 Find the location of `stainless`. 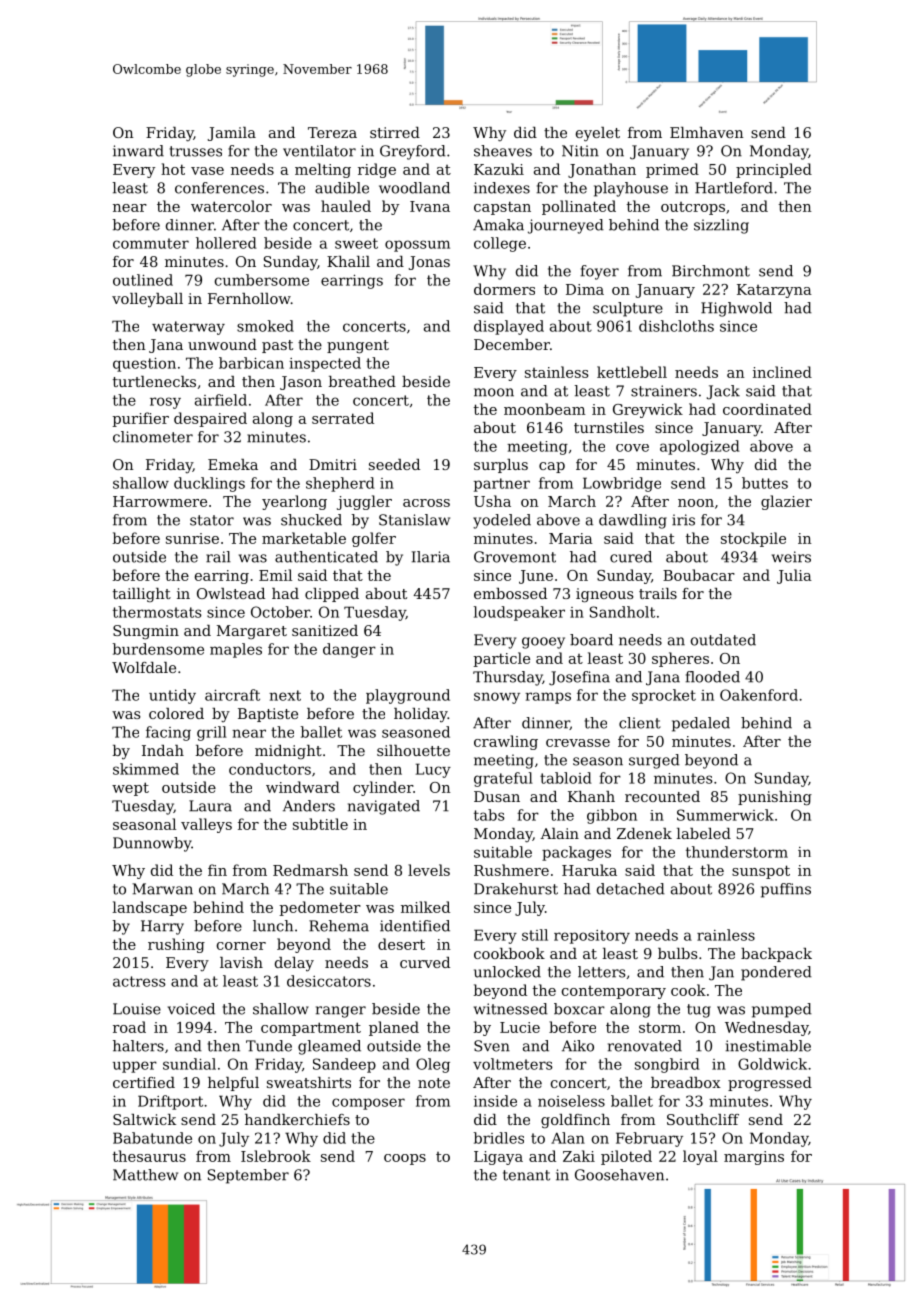

stainless is located at coordinates (557, 372).
